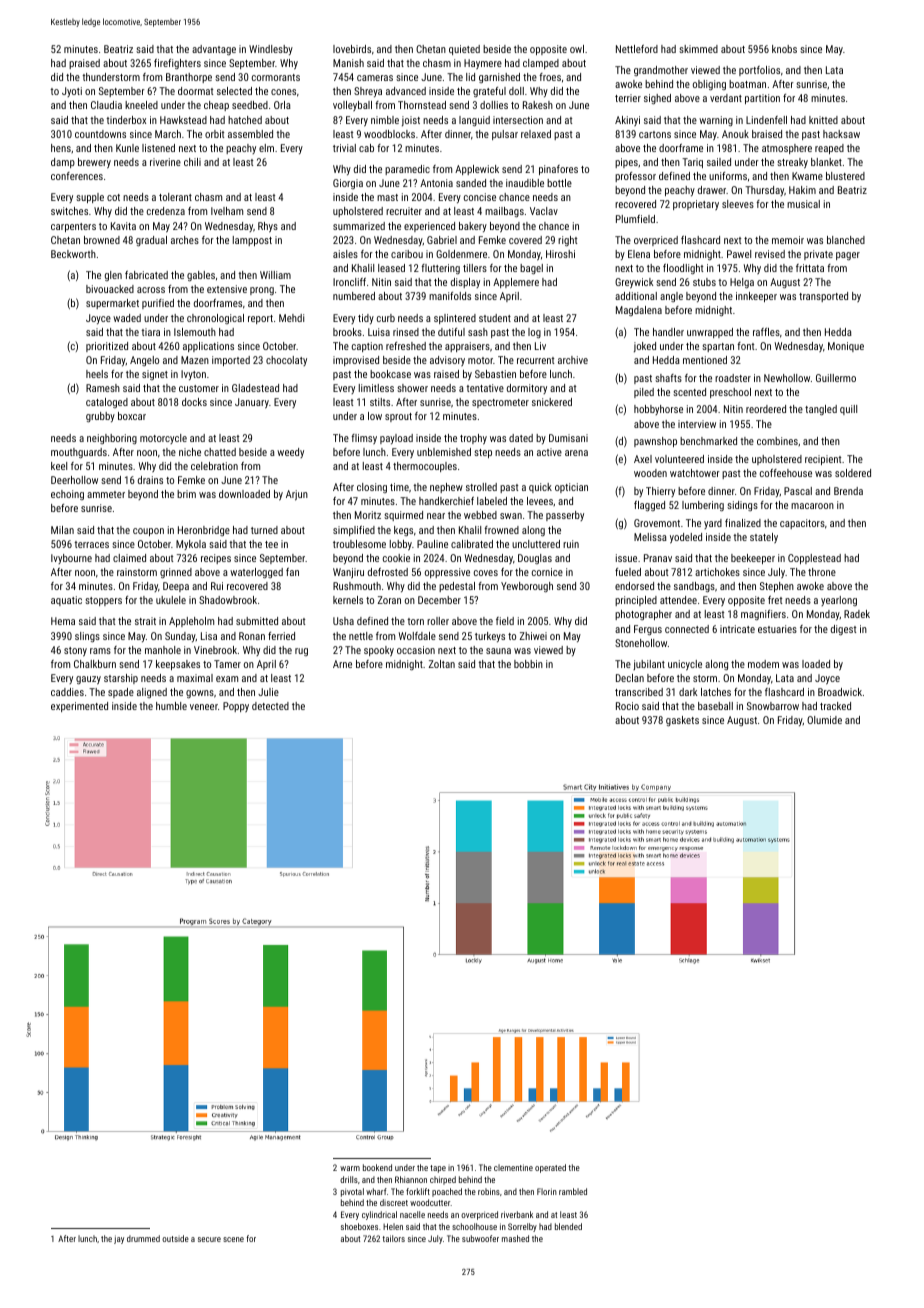  What do you see at coordinates (61, 148) in the page?
I see `hens` at bounding box center [61, 148].
